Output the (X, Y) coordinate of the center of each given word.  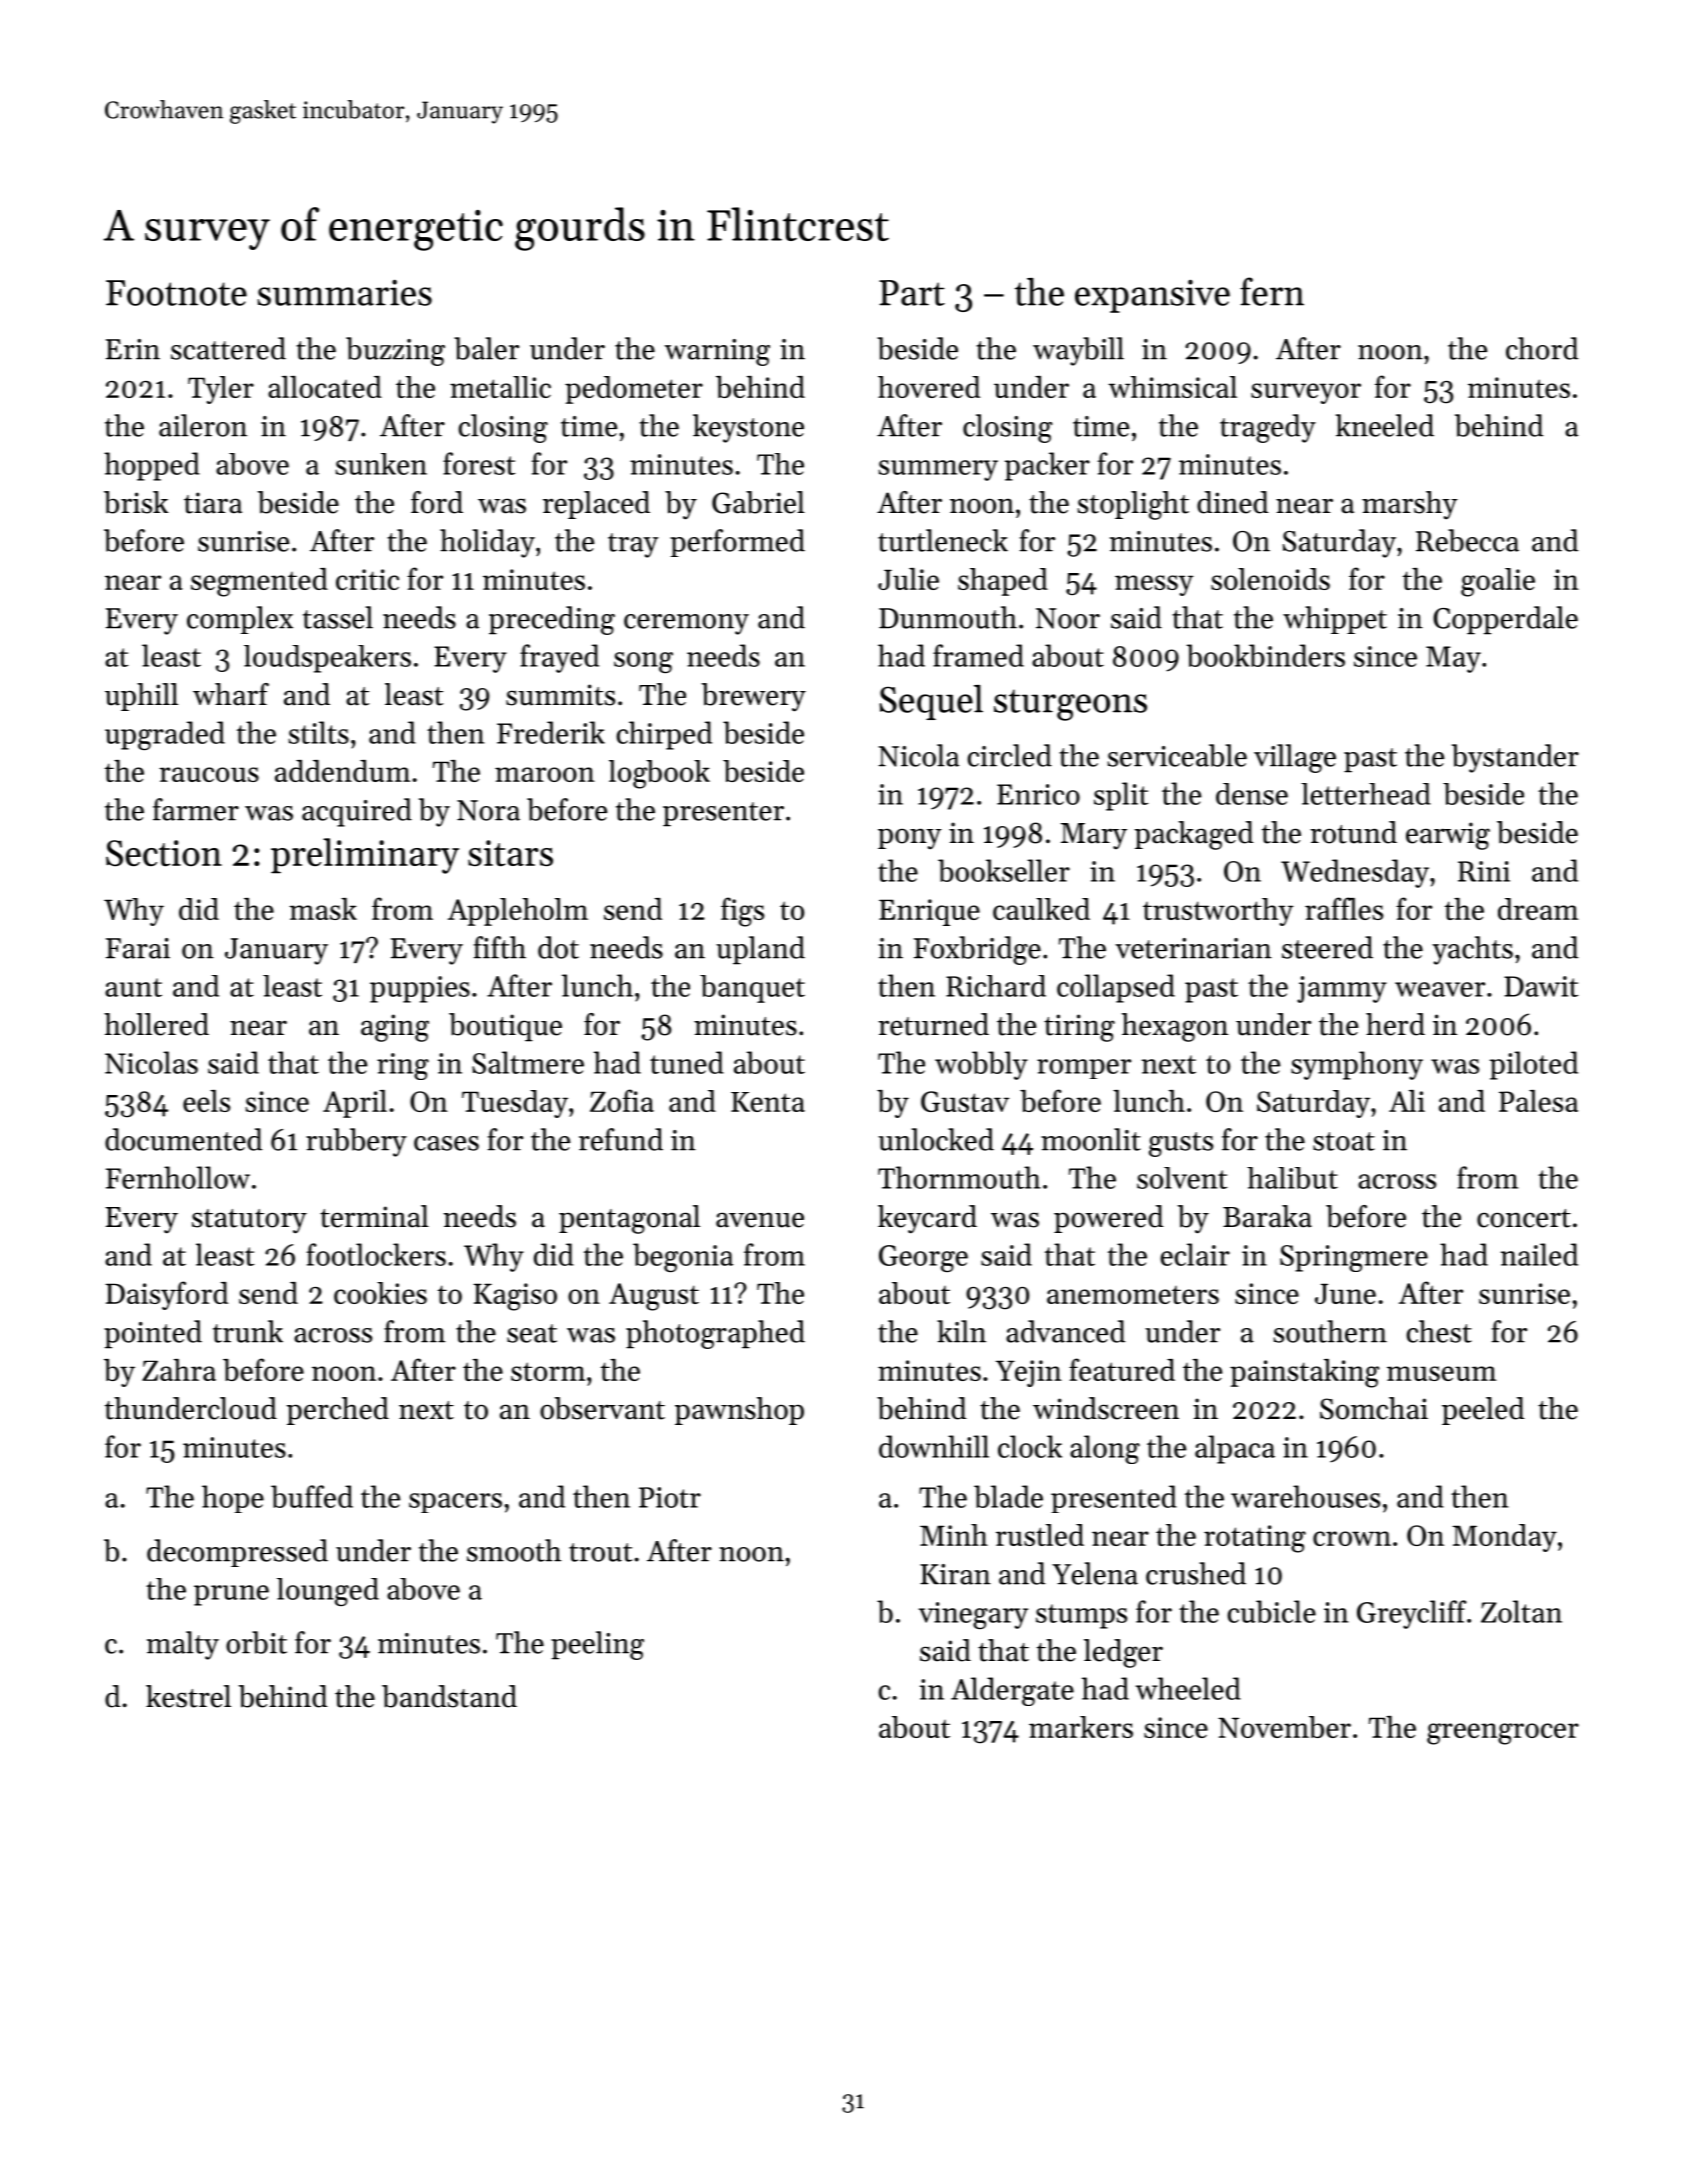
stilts (318, 732)
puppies (420, 989)
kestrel (188, 1696)
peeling (597, 1645)
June (1345, 1293)
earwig (1448, 836)
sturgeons (1070, 705)
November (1284, 1727)
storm (548, 1371)
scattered (228, 348)
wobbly (981, 1065)
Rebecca (1467, 540)
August (654, 1297)
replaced (596, 505)
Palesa (1538, 1101)
